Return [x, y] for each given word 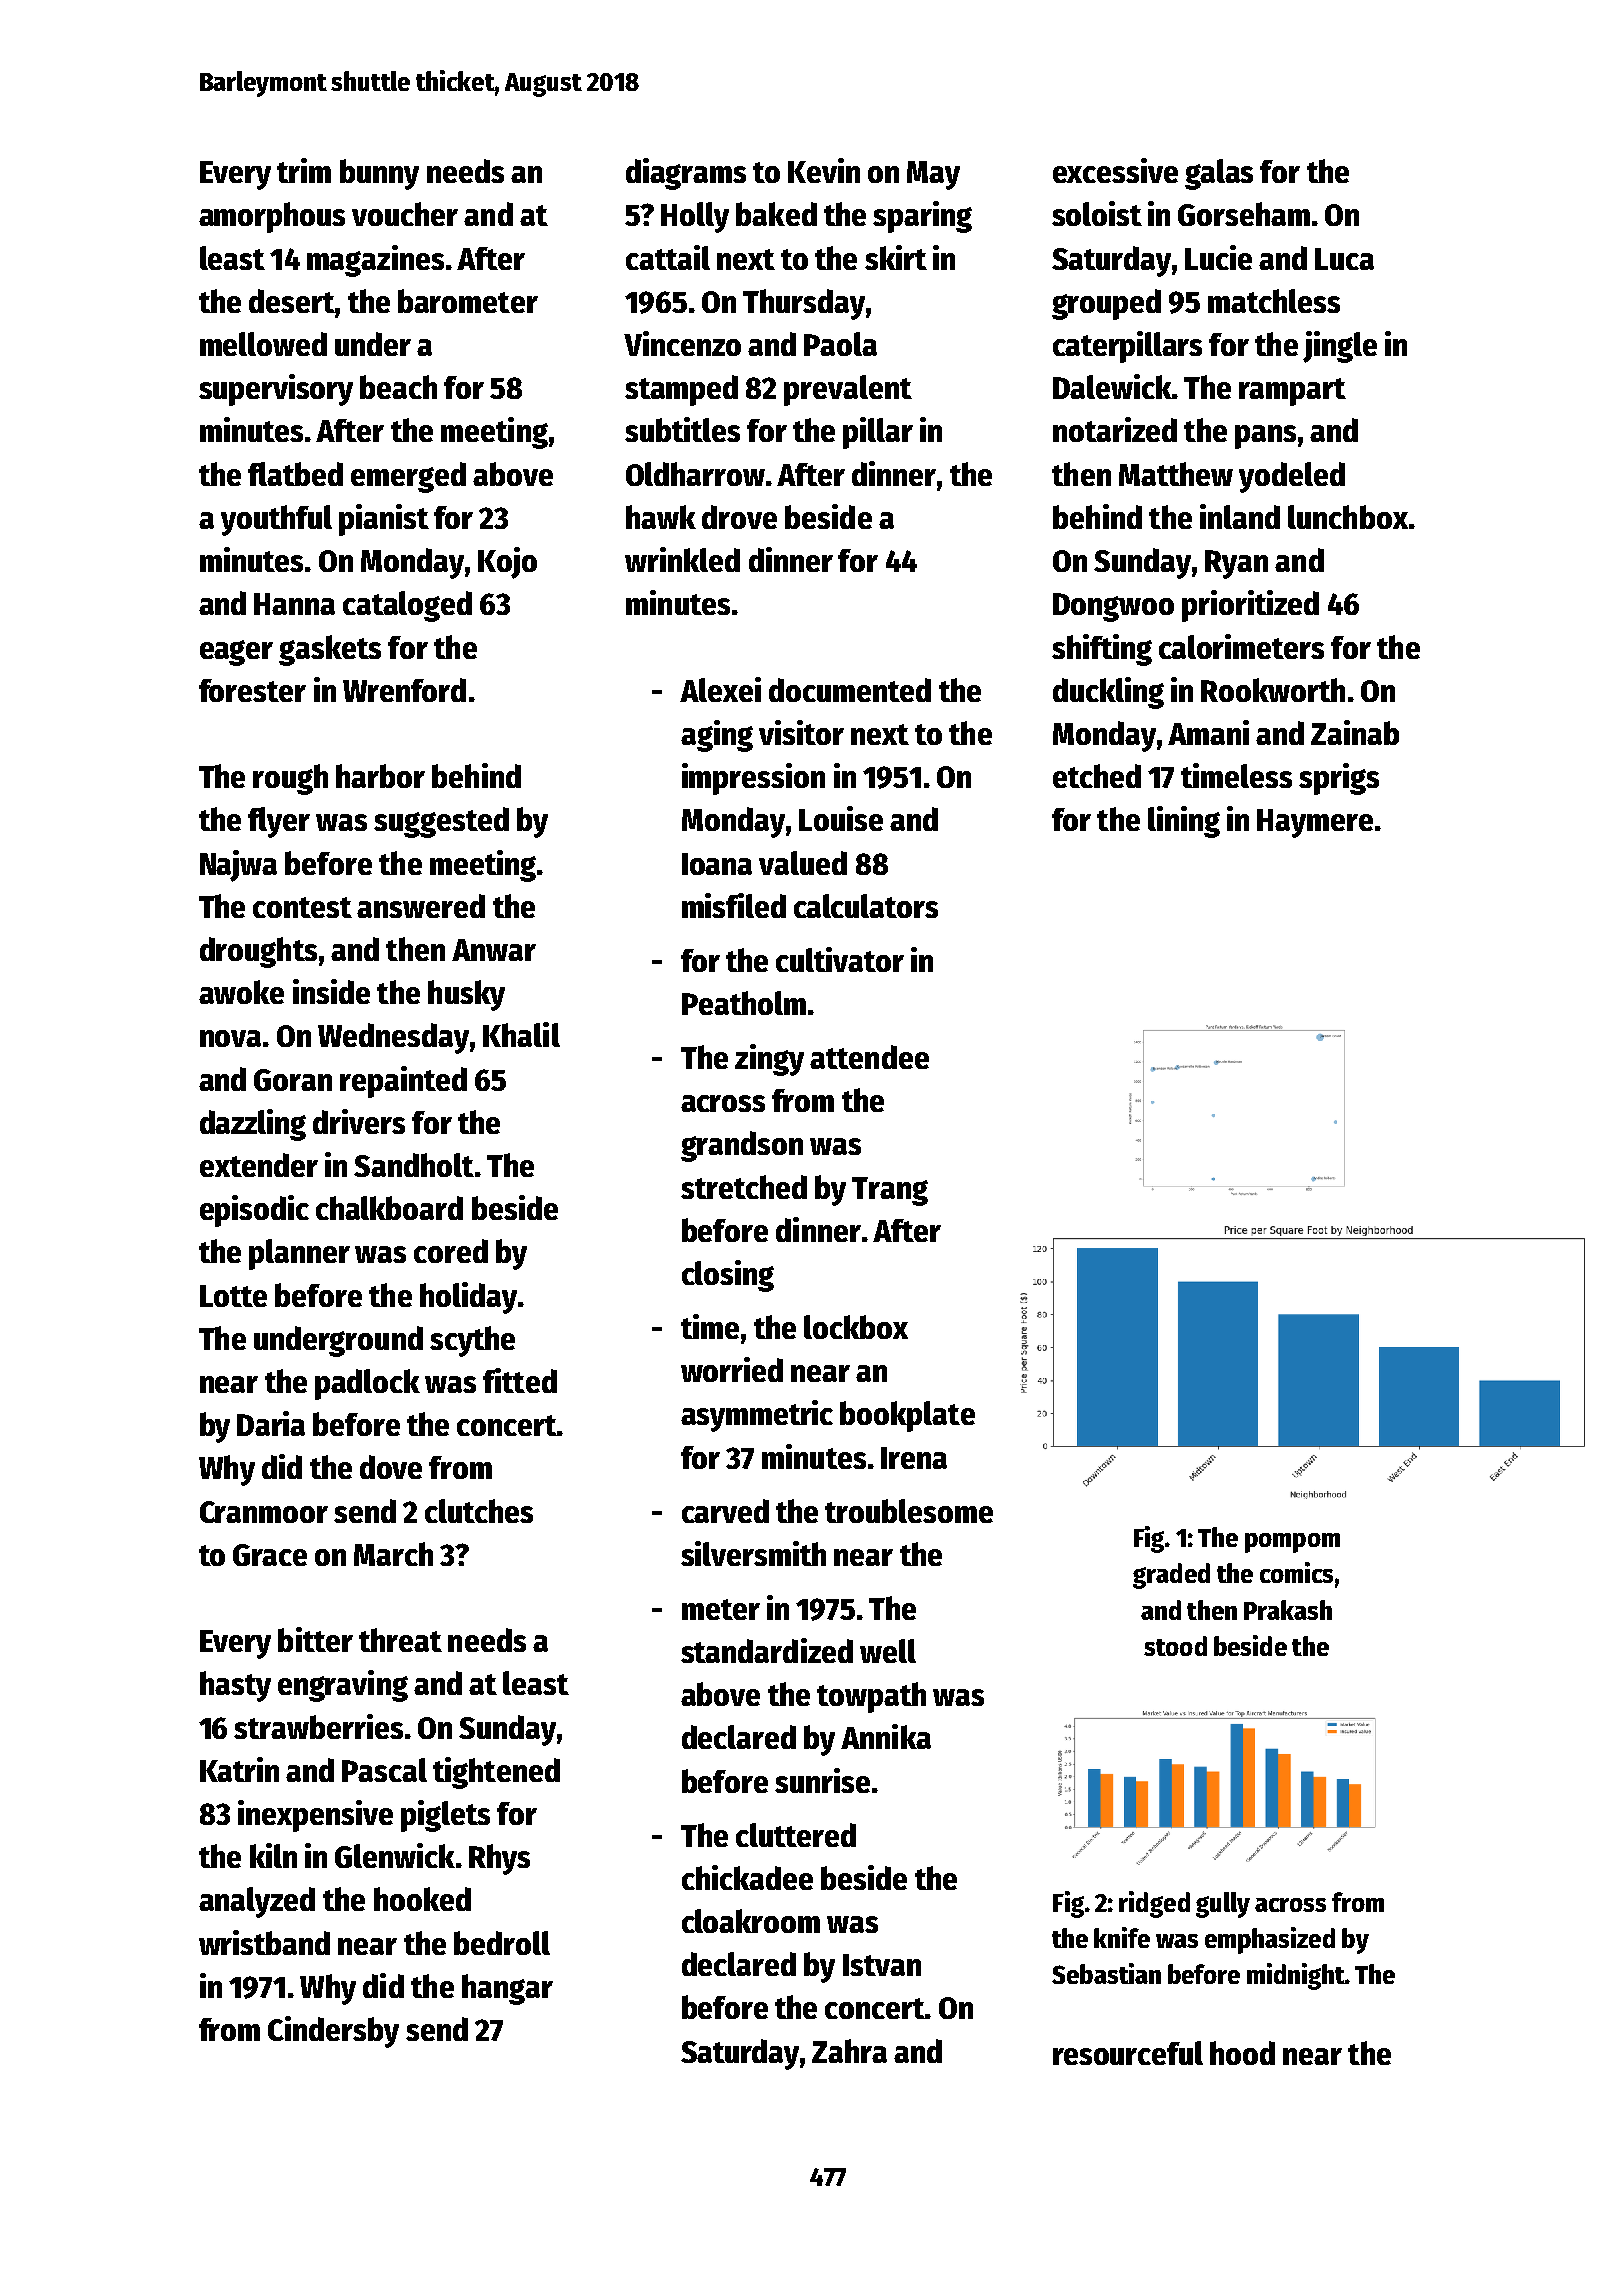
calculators [866, 906]
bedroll [502, 1943]
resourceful [1128, 2053]
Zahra [849, 2051]
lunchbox [1348, 517]
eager [236, 653]
